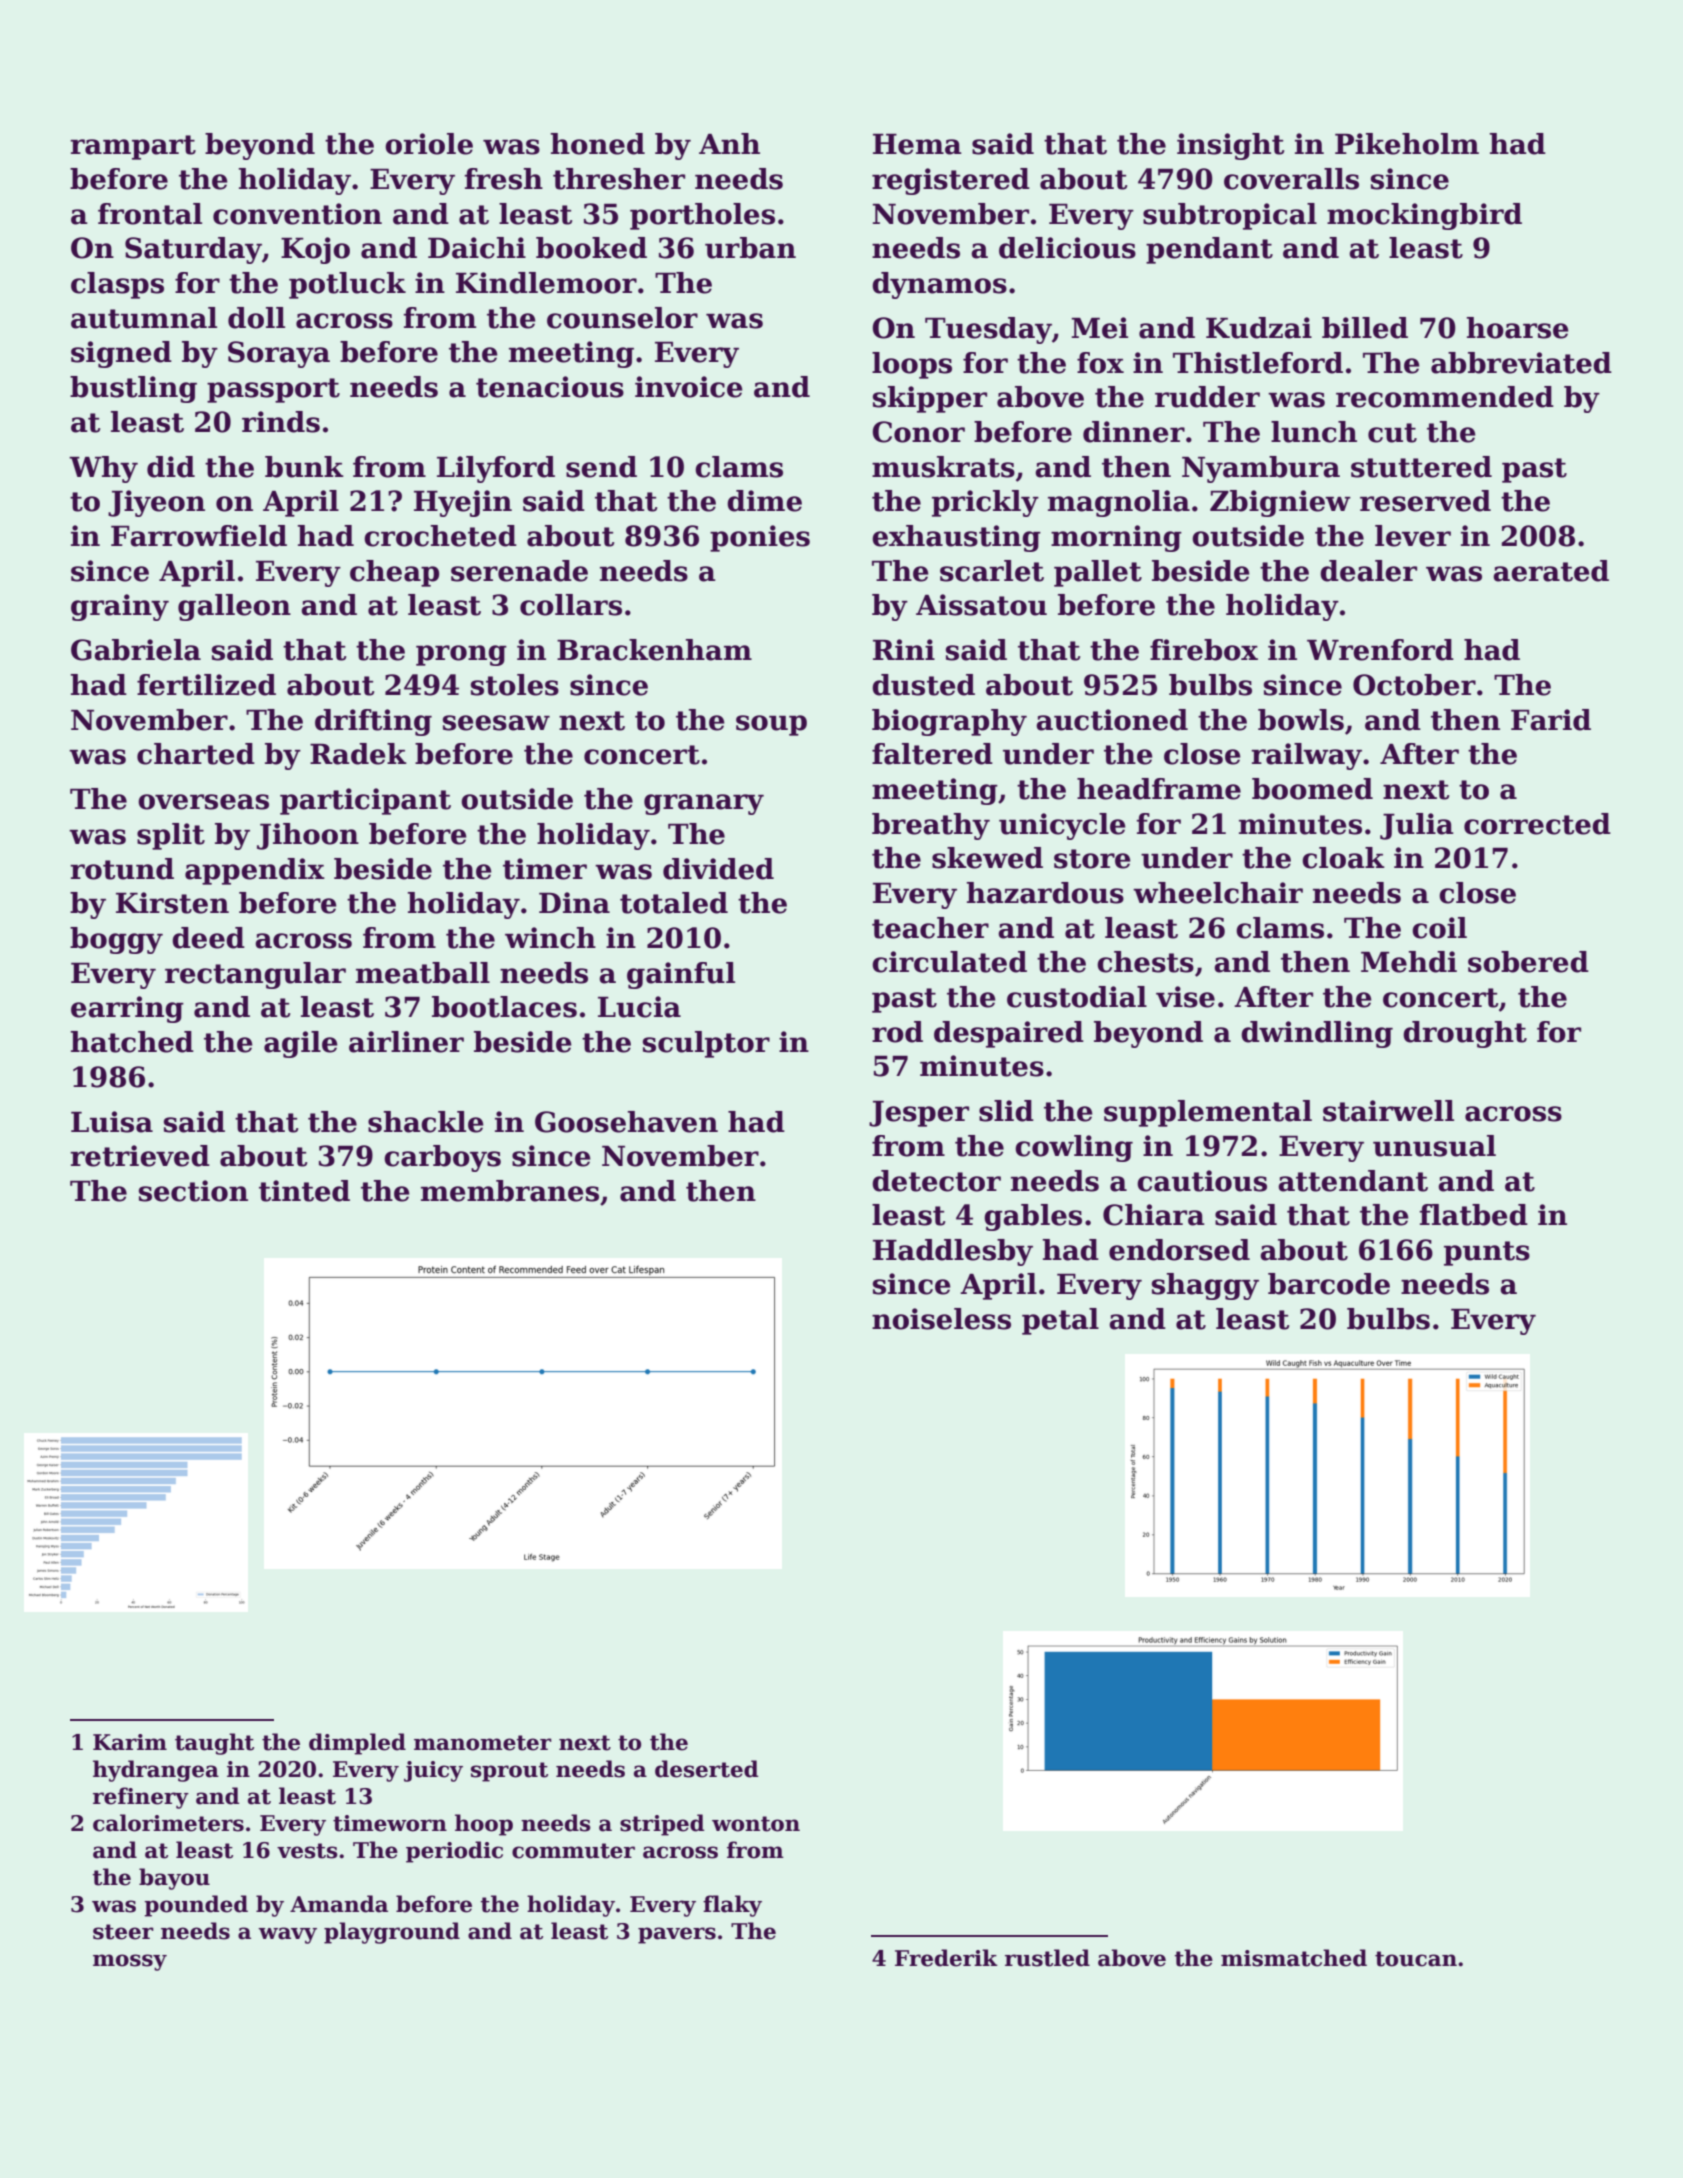 Image resolution: width=1683 pixels, height=2178 pixels. I want to click on despaired, so click(1009, 1034).
